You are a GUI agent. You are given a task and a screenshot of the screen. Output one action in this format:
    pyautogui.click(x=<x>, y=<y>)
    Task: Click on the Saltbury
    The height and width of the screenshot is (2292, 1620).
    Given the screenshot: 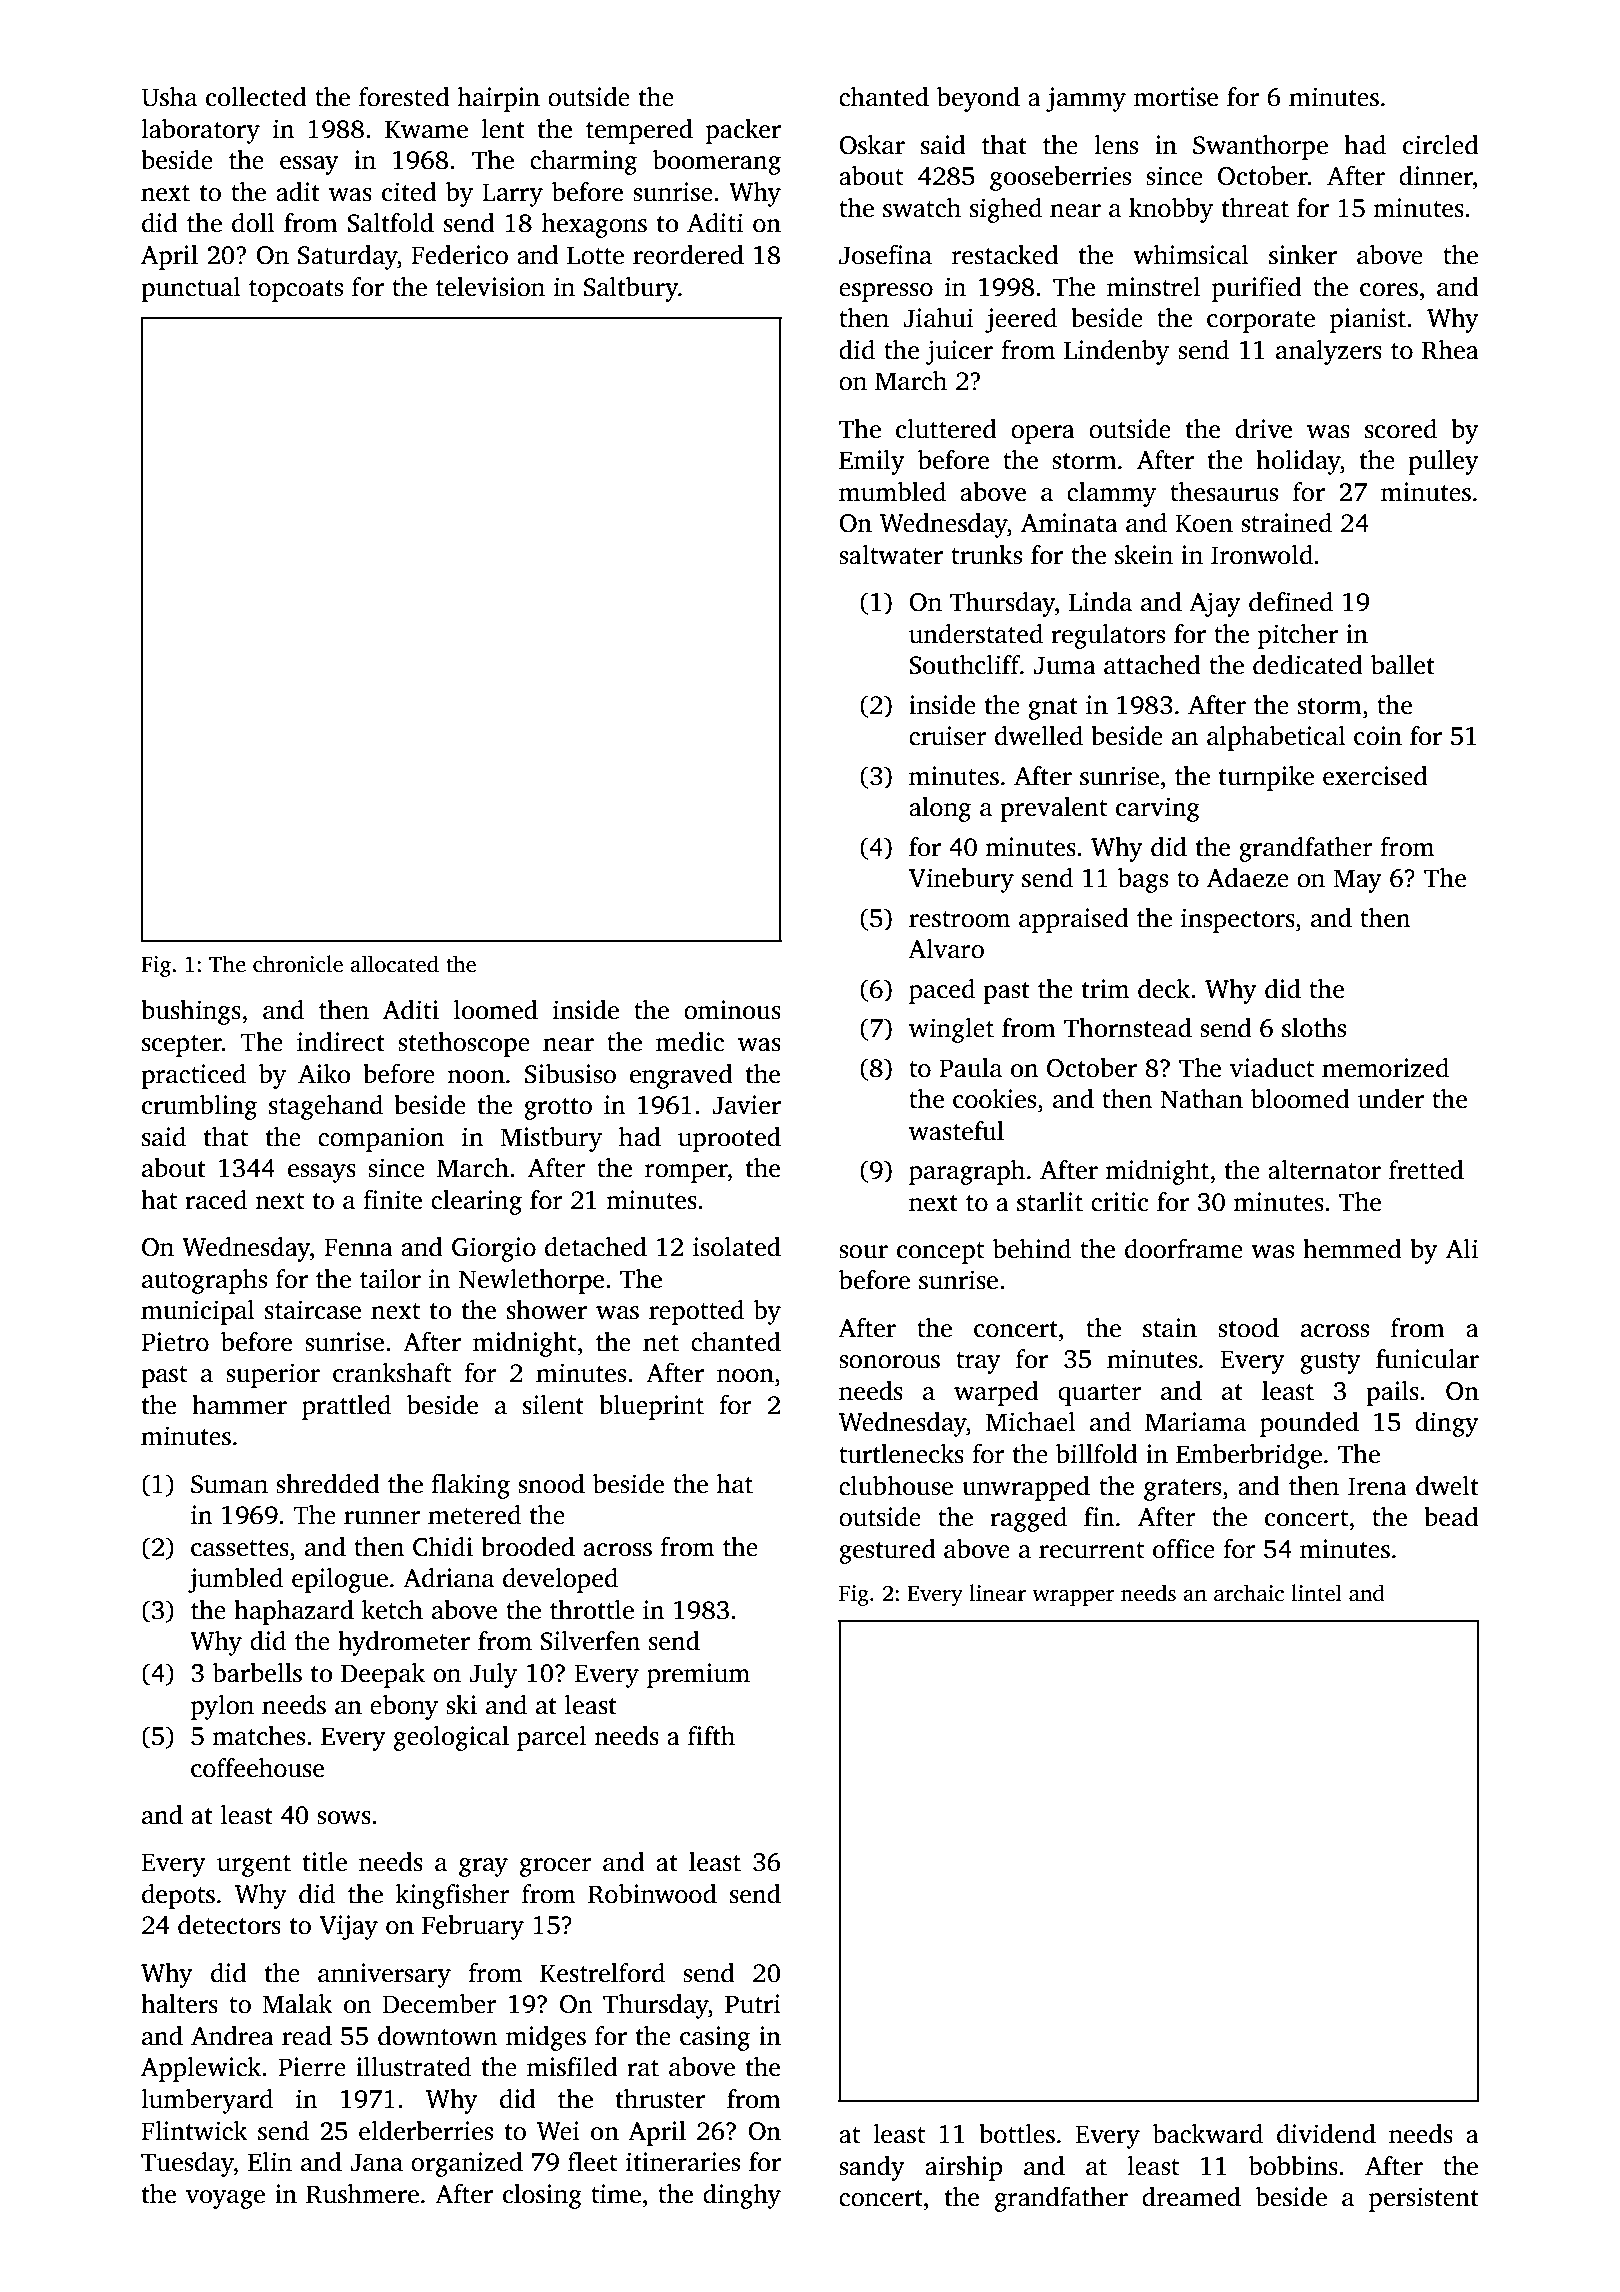 What is the action you would take?
    pyautogui.click(x=631, y=289)
